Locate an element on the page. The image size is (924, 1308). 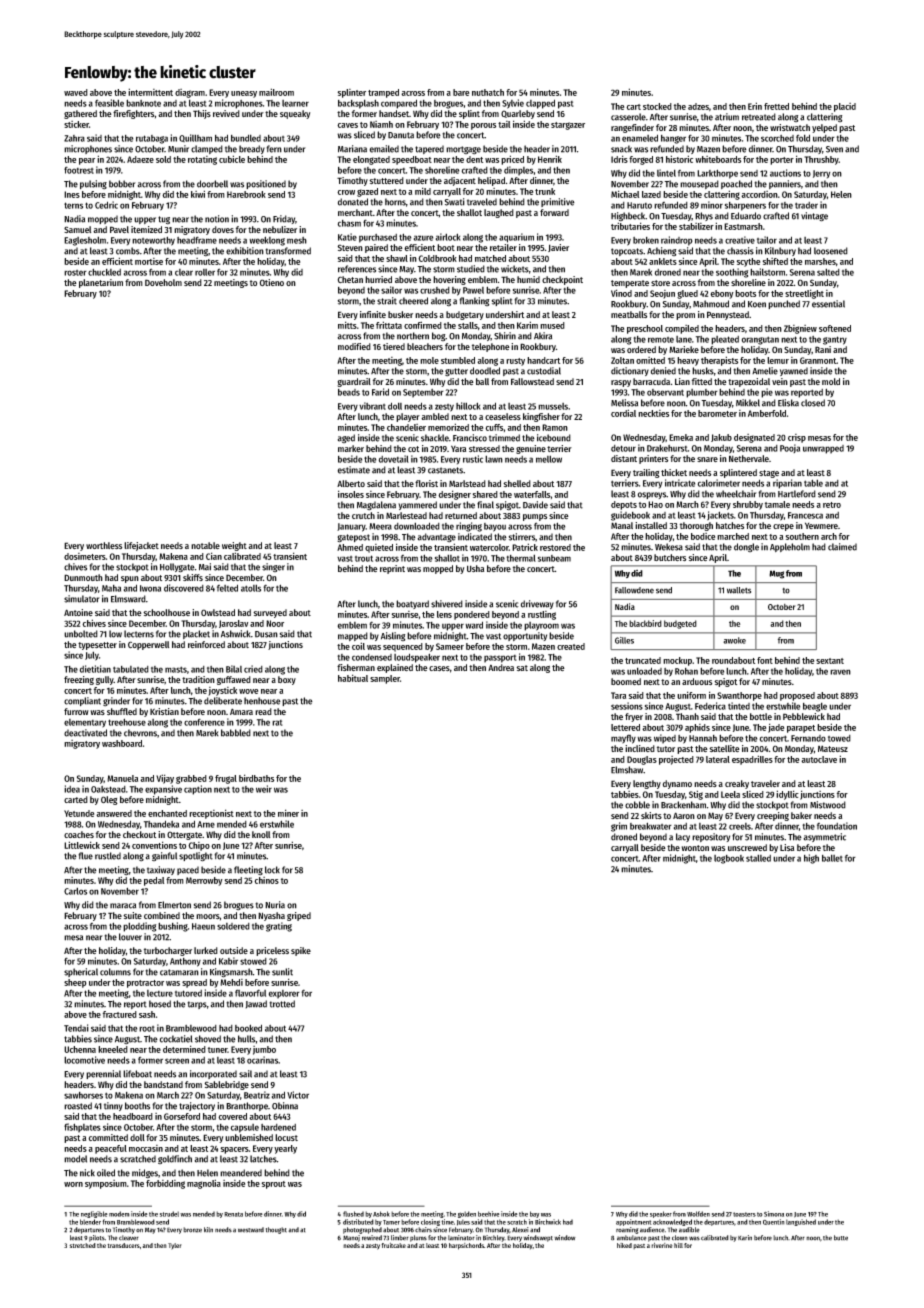
Javier is located at coordinates (558, 248).
